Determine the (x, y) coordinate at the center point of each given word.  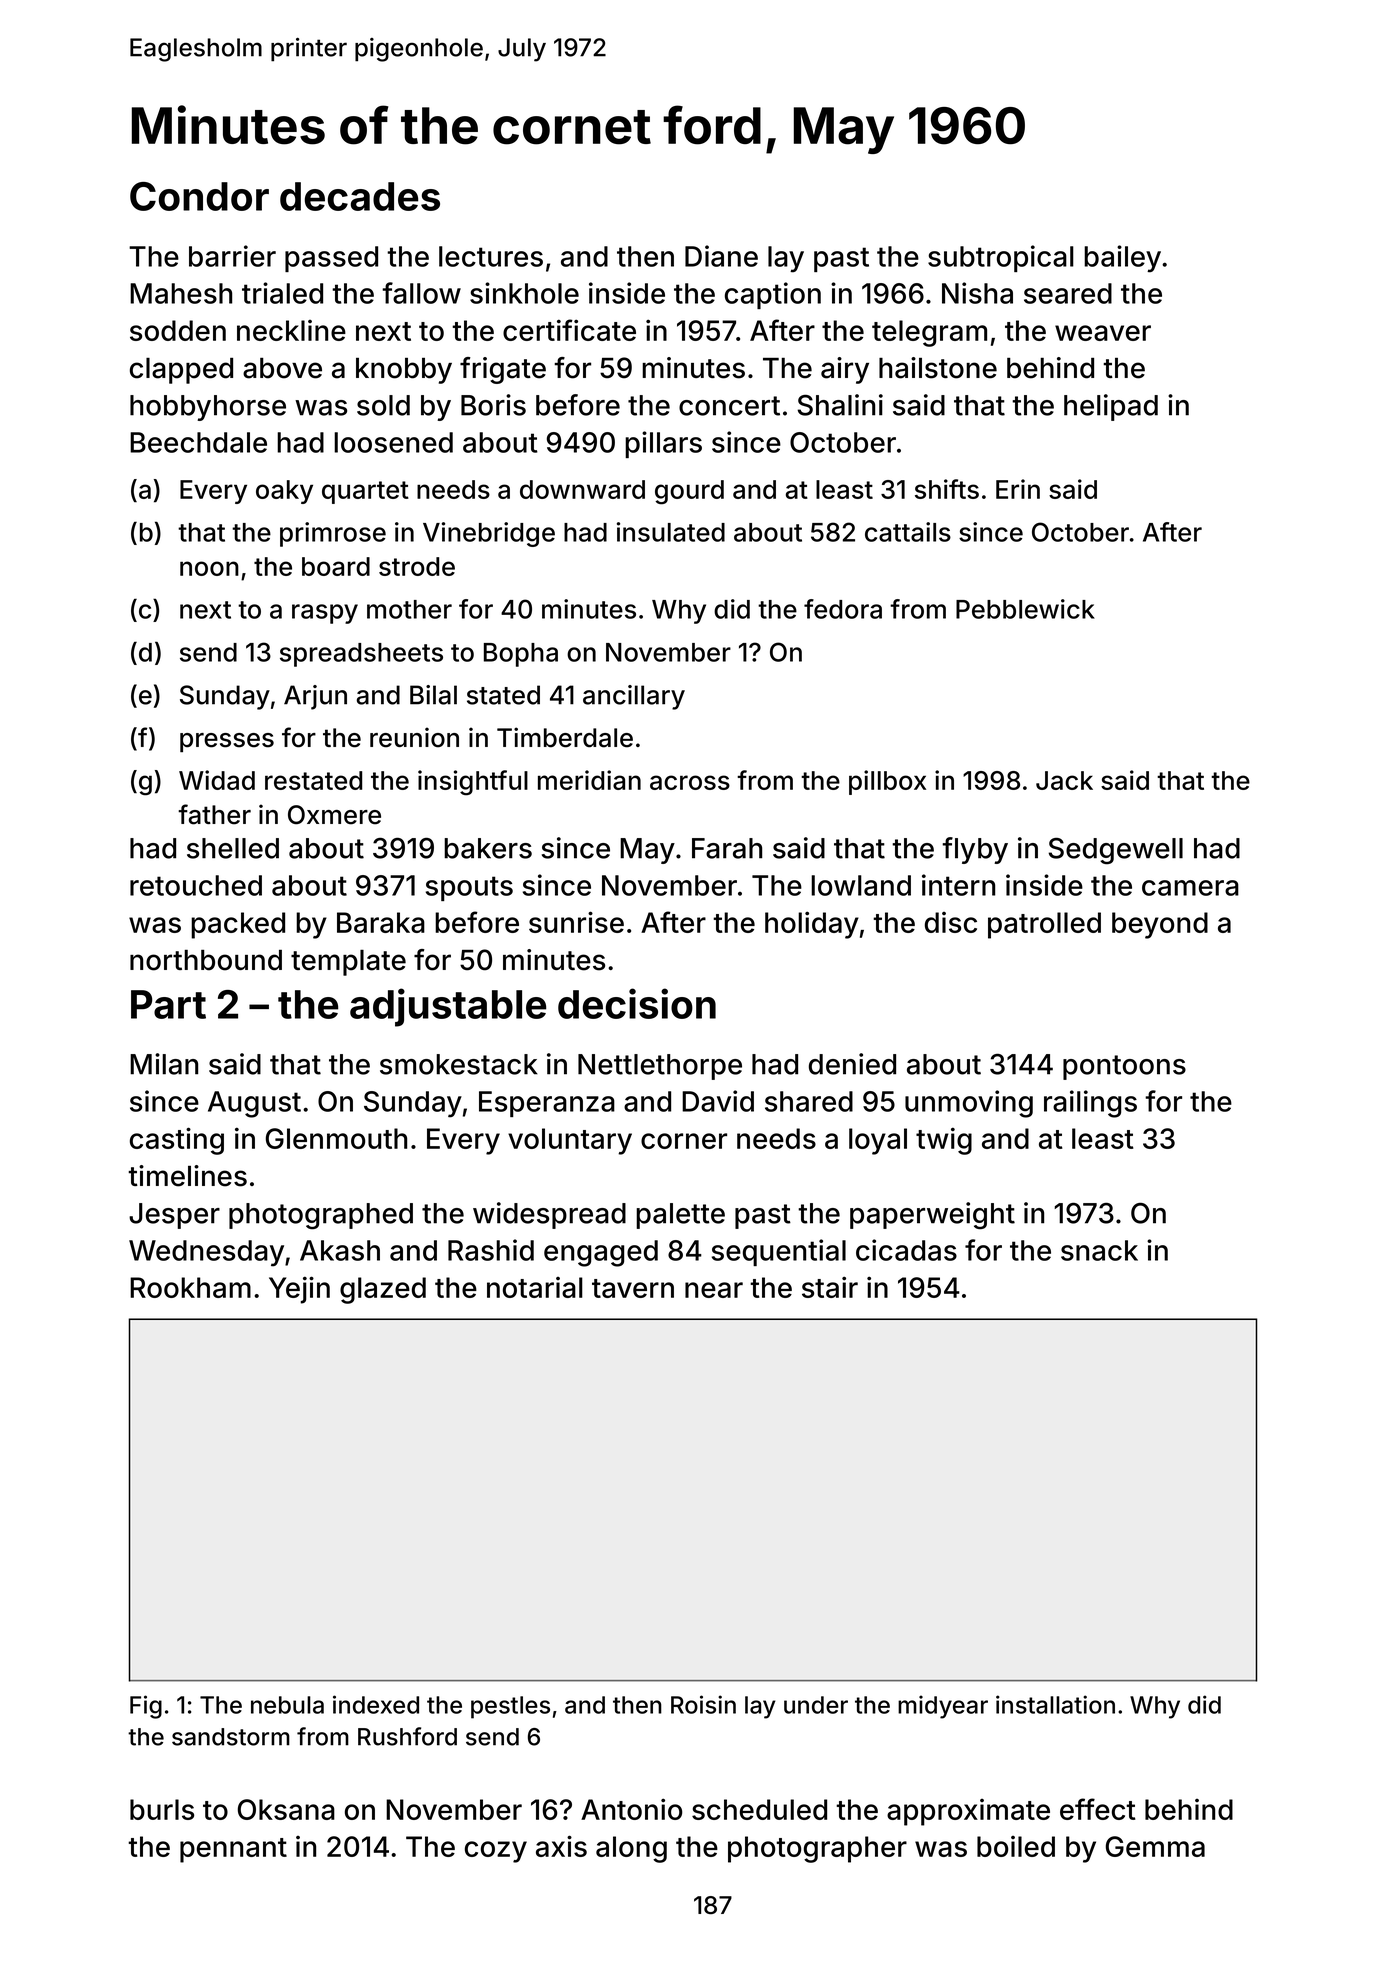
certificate (569, 330)
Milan (164, 1064)
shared (809, 1101)
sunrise (576, 922)
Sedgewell (1116, 851)
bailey (1122, 259)
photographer (817, 1849)
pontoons (1124, 1067)
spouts (469, 888)
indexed (376, 1704)
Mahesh (181, 293)
